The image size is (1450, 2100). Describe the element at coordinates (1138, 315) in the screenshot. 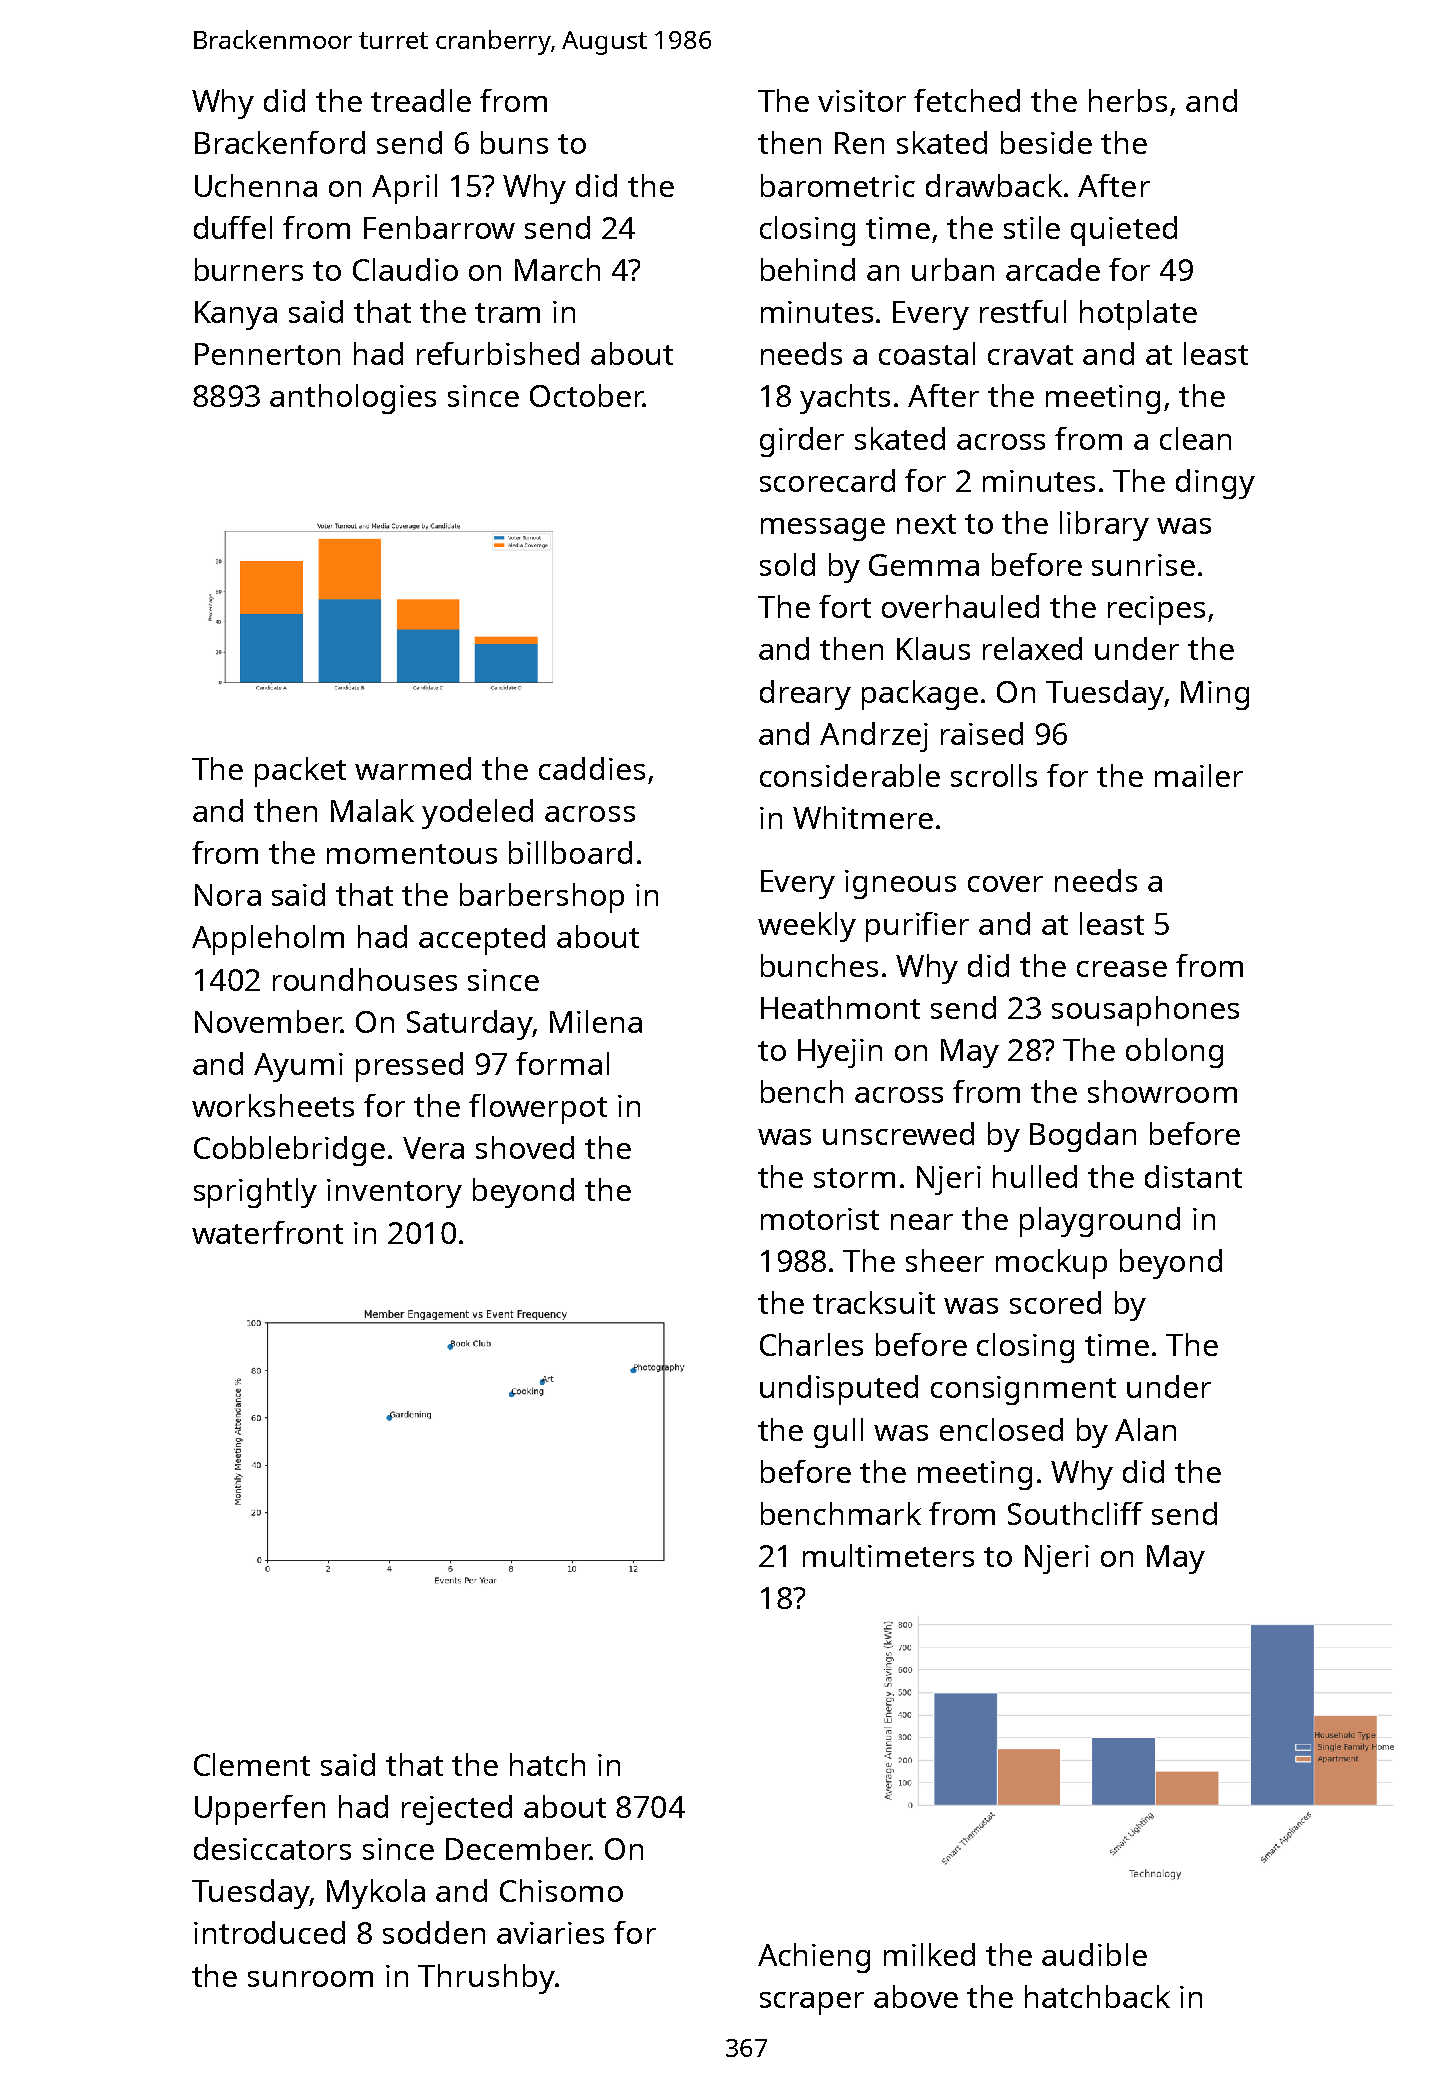

I see `hotplate` at that location.
